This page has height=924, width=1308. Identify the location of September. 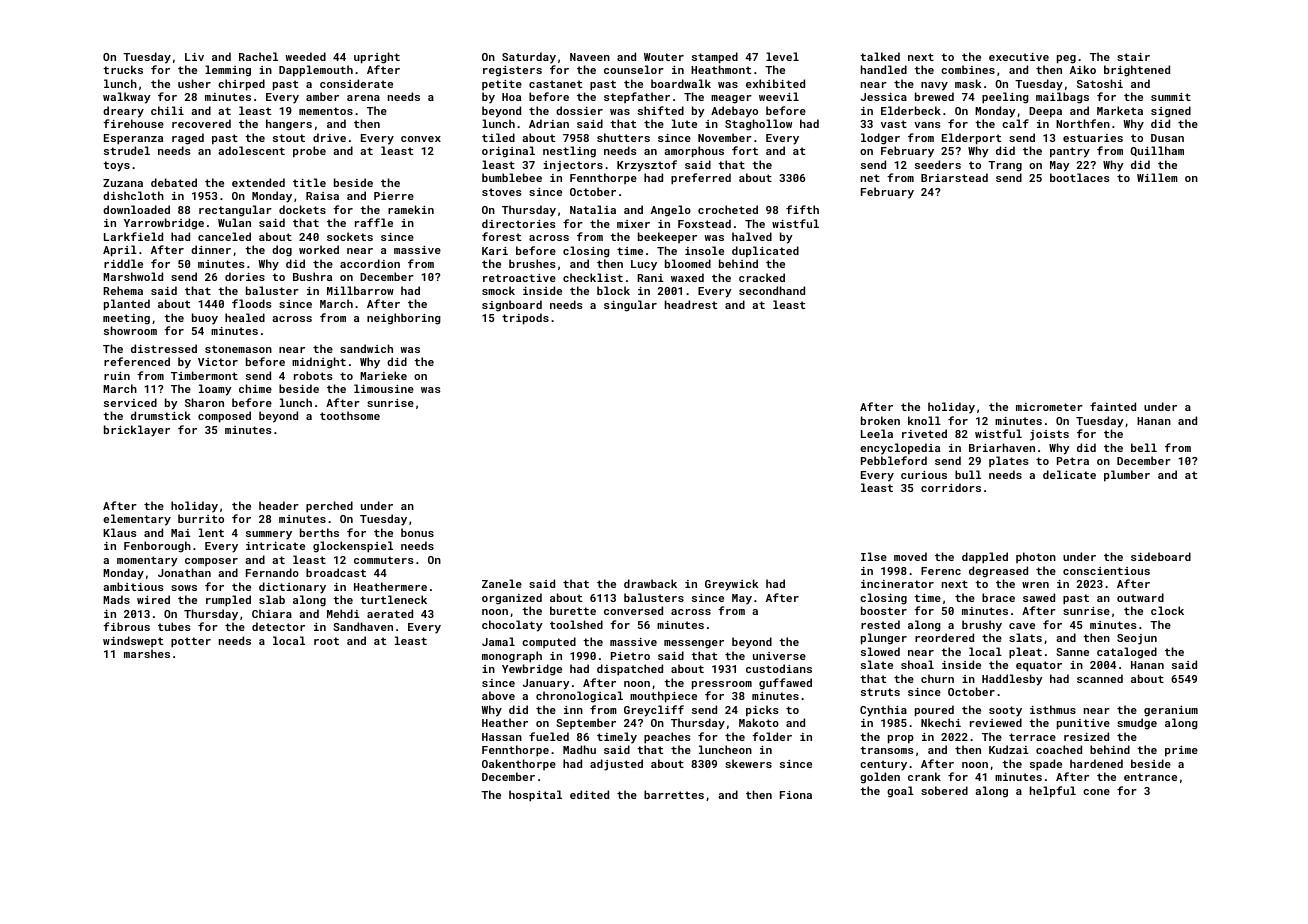
(586, 723).
